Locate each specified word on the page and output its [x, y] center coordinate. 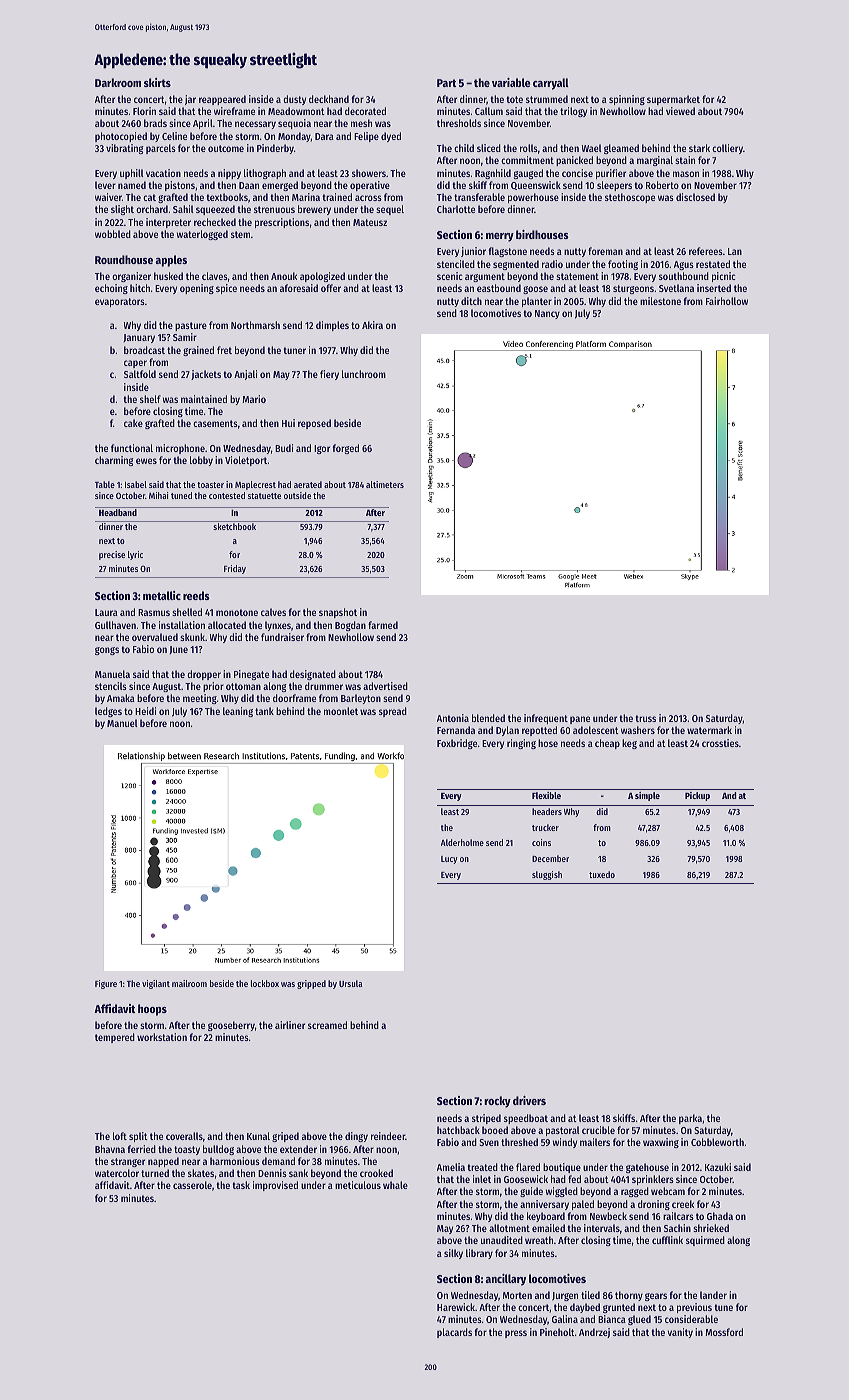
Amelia [451, 1167]
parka [690, 1119]
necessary [255, 125]
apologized [322, 277]
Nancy [547, 314]
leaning [238, 712]
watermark [709, 730]
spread [393, 712]
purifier [611, 174]
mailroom [189, 983]
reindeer [388, 1136]
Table [105, 484]
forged [345, 449]
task [241, 1185]
